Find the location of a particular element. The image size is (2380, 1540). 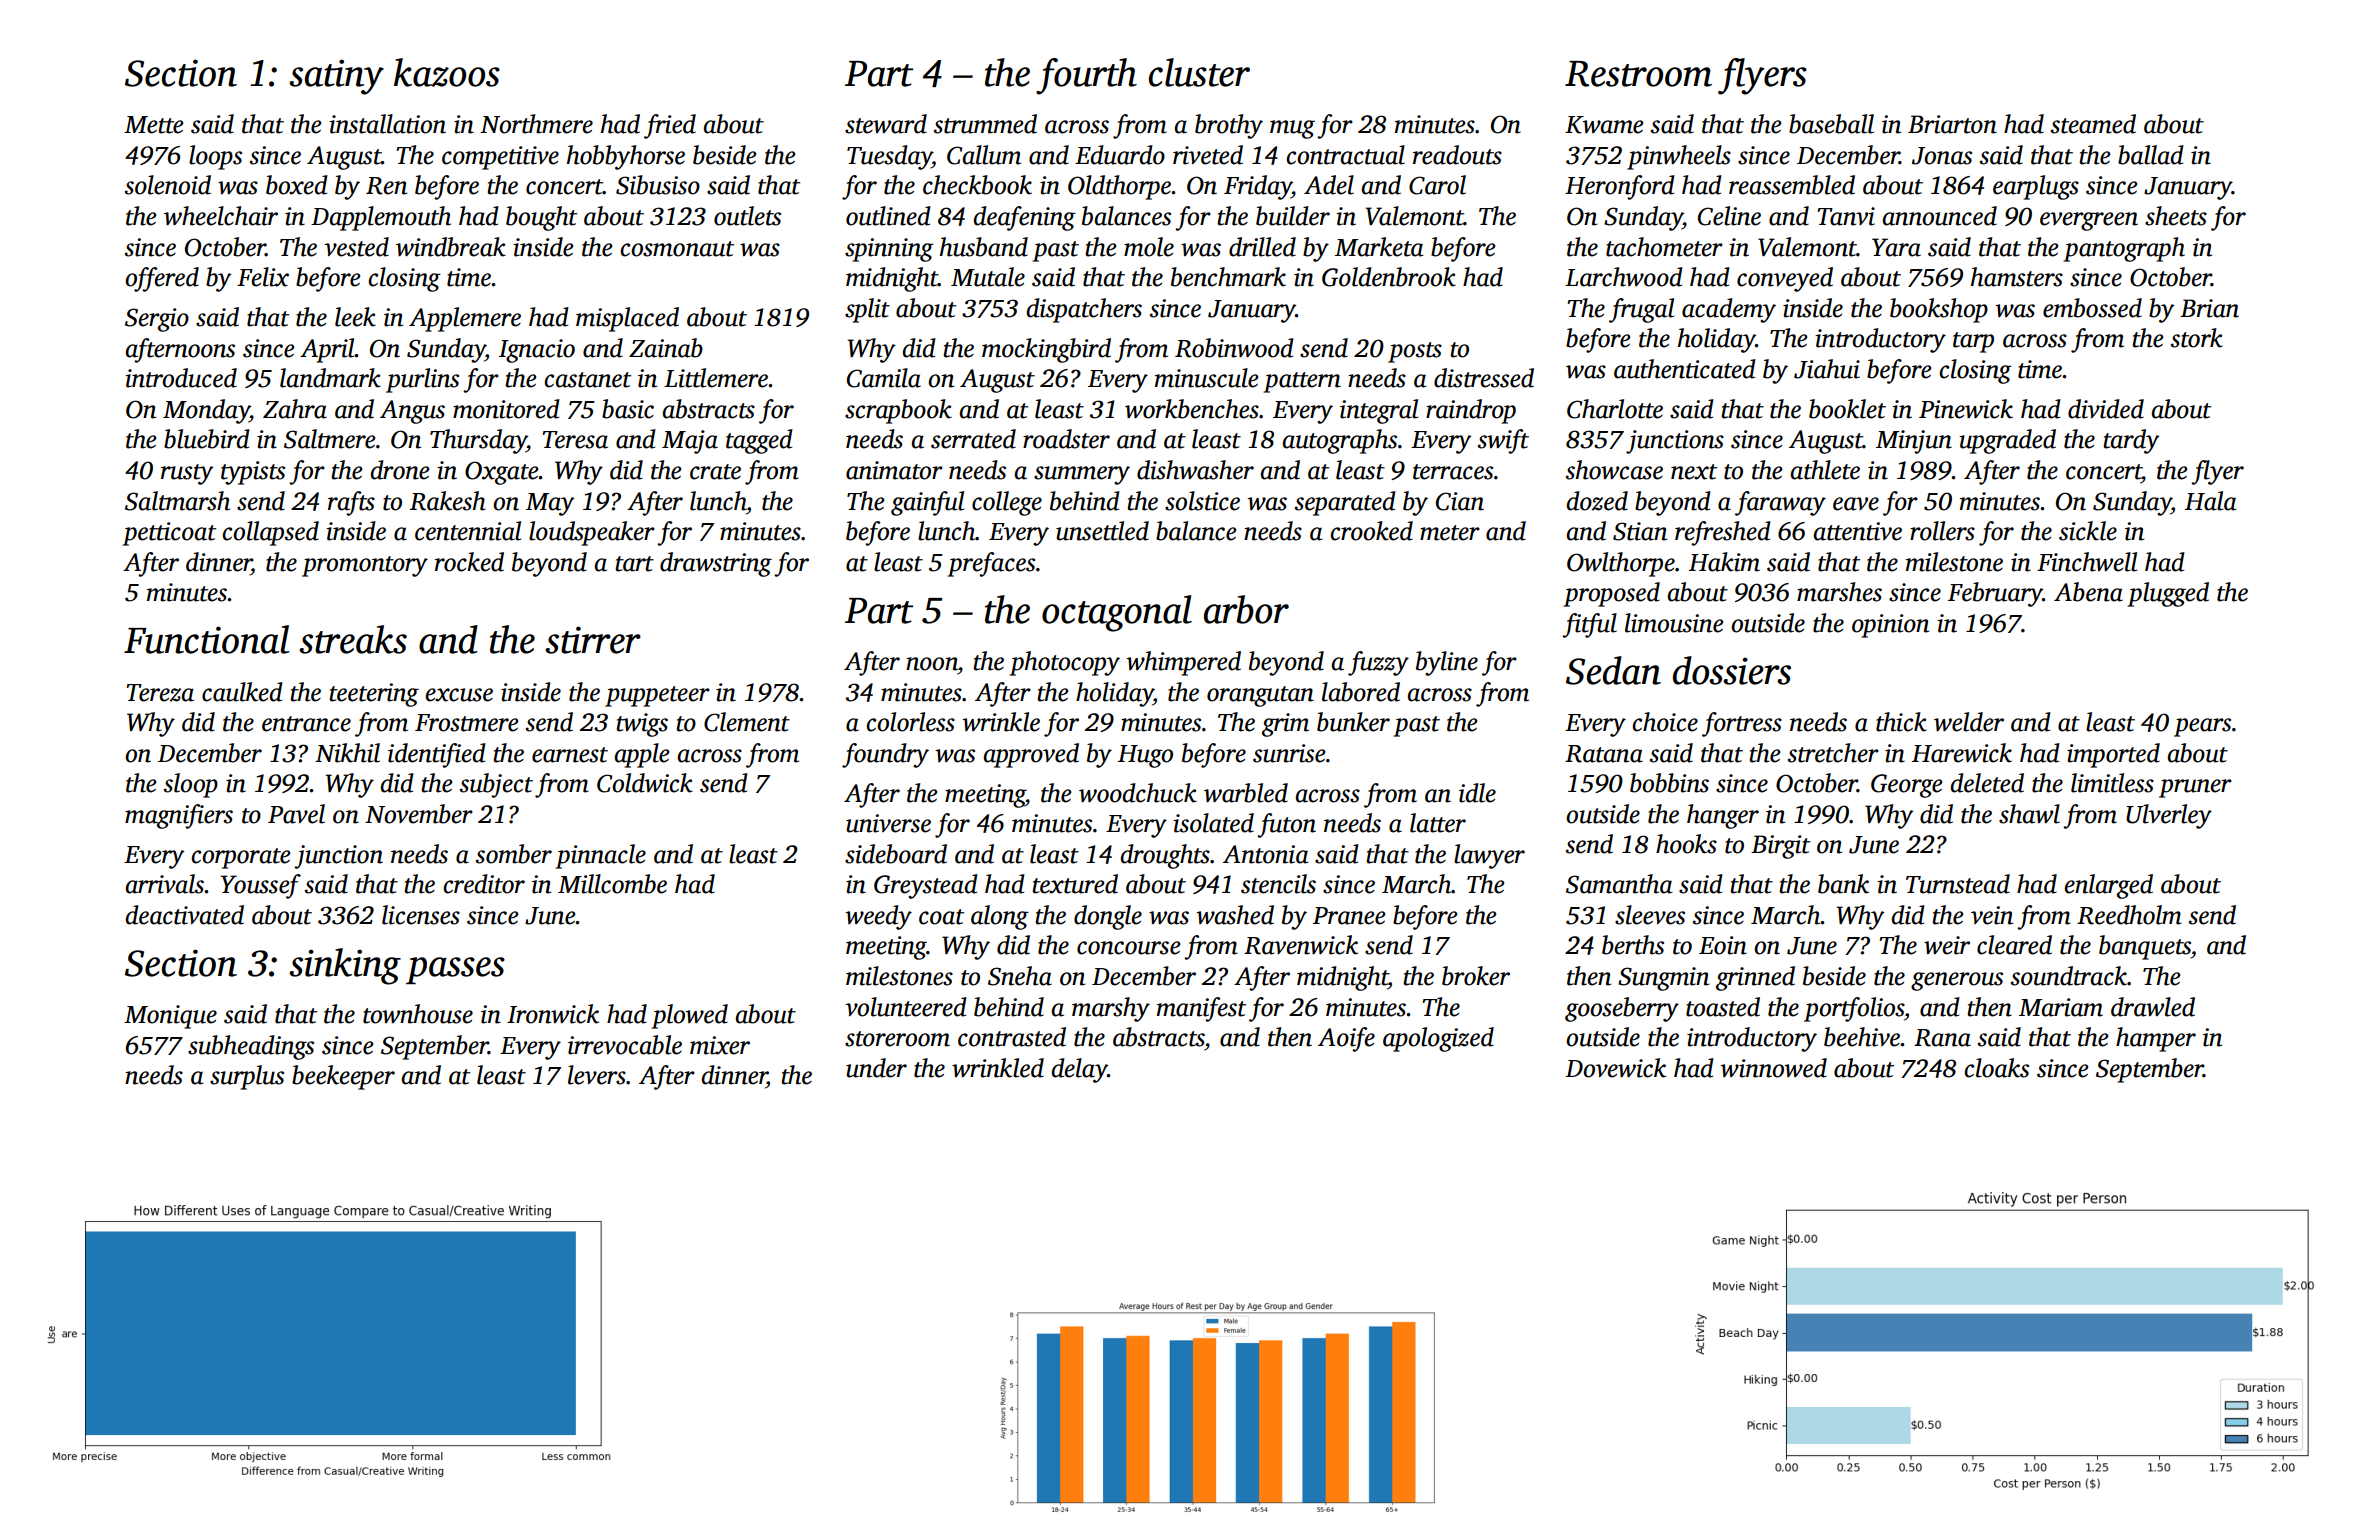

distressed is located at coordinates (1484, 378).
